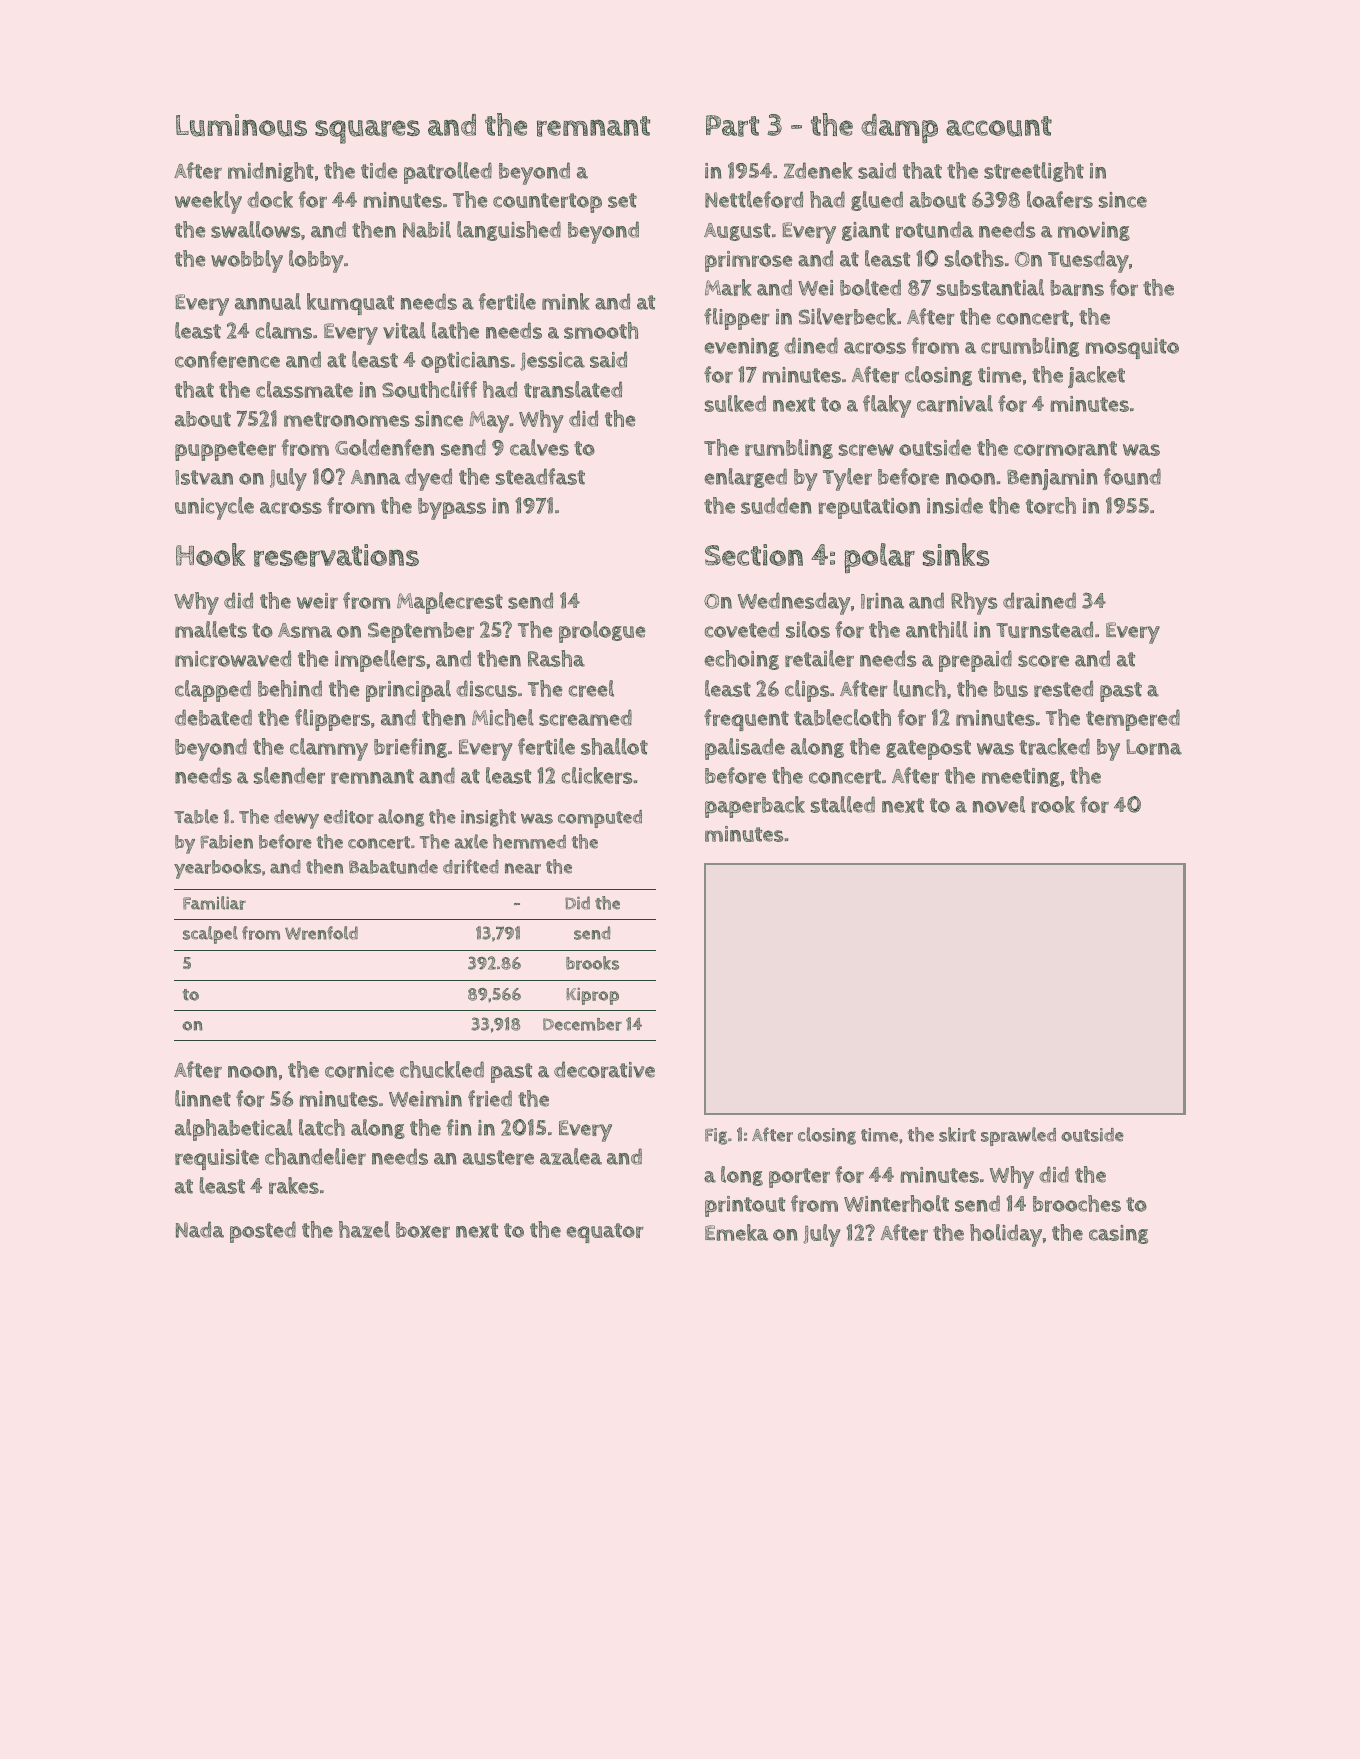 This screenshot has width=1360, height=1759. What do you see at coordinates (217, 1159) in the screenshot?
I see `requisite` at bounding box center [217, 1159].
